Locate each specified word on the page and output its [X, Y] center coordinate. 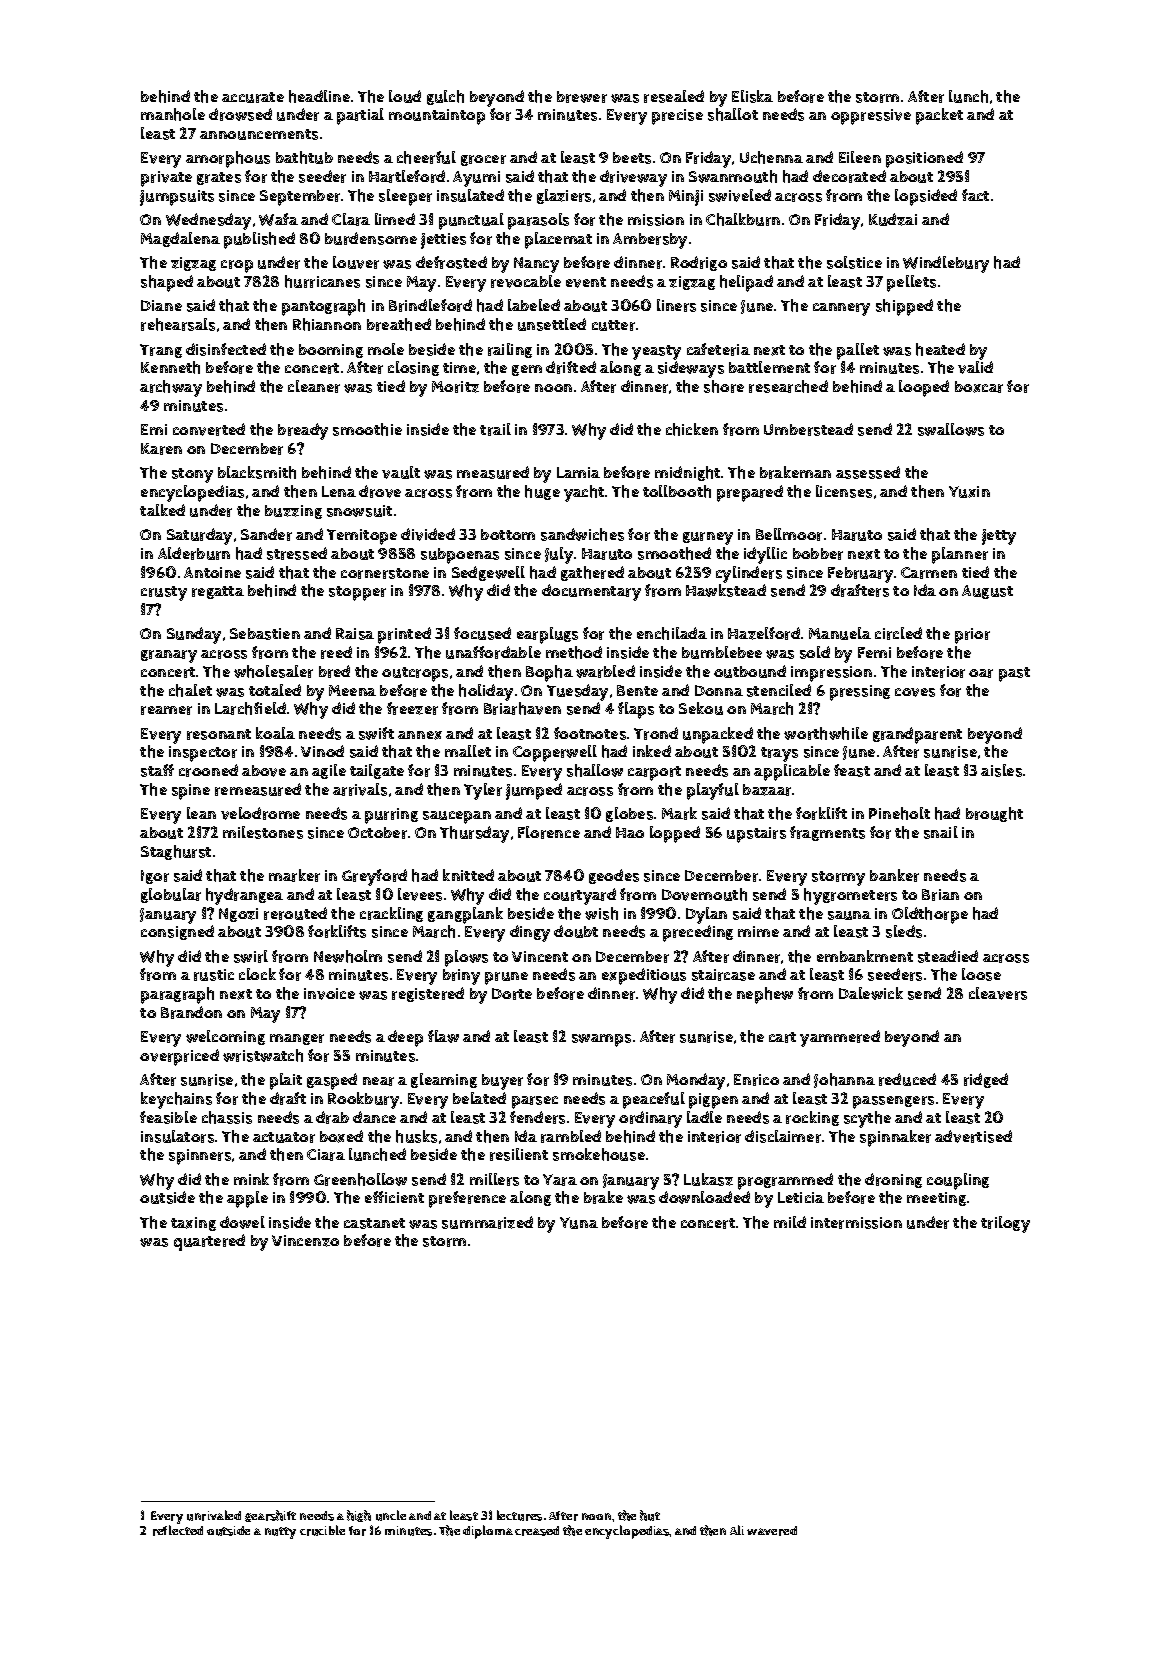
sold [815, 652]
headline [319, 96]
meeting [936, 1199]
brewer [582, 97]
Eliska [752, 96]
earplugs [547, 635]
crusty [164, 593]
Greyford [374, 877]
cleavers [998, 993]
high [359, 1516]
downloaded [704, 1197]
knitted [468, 875]
